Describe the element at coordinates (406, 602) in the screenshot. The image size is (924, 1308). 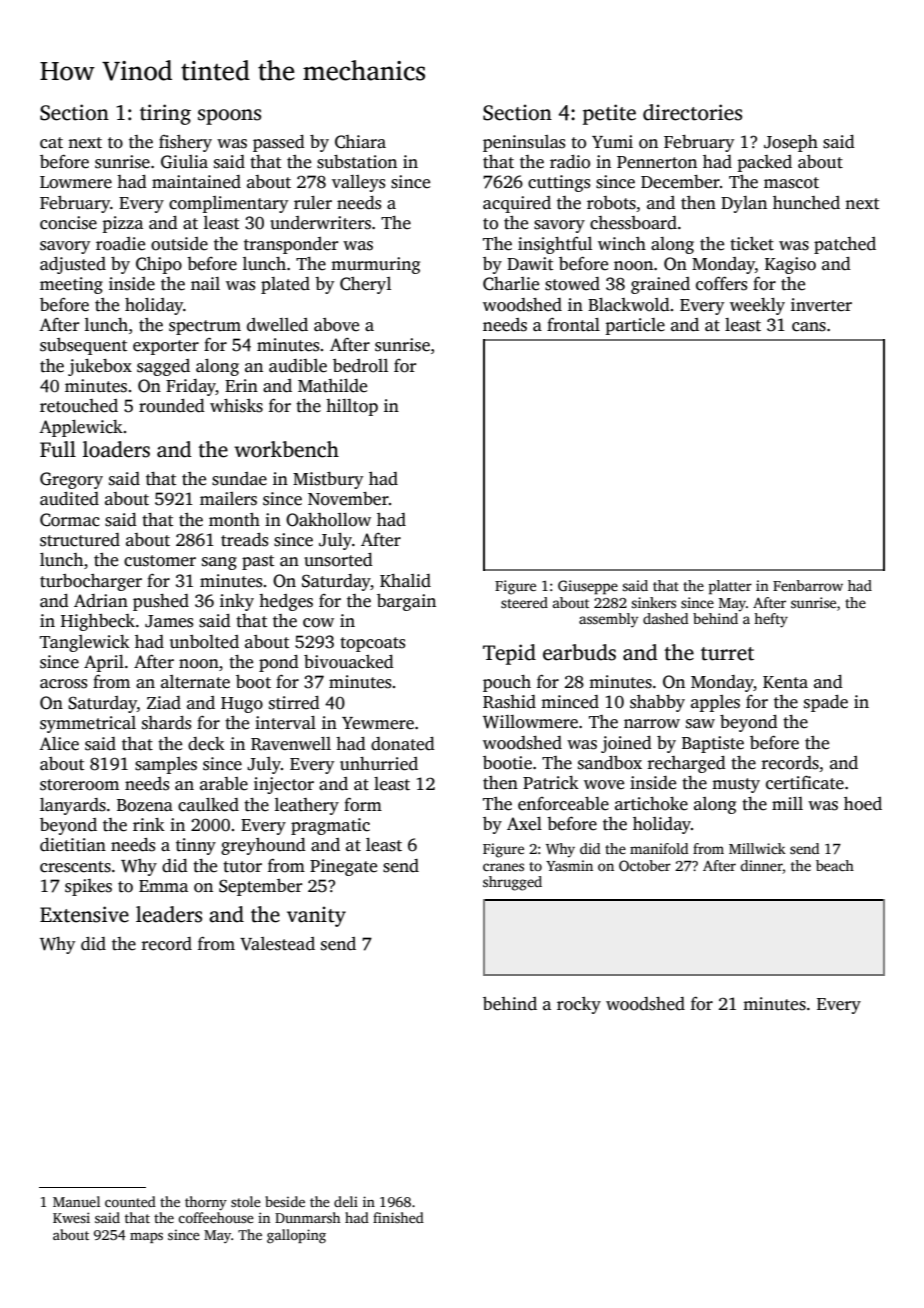
I see `bargain` at that location.
